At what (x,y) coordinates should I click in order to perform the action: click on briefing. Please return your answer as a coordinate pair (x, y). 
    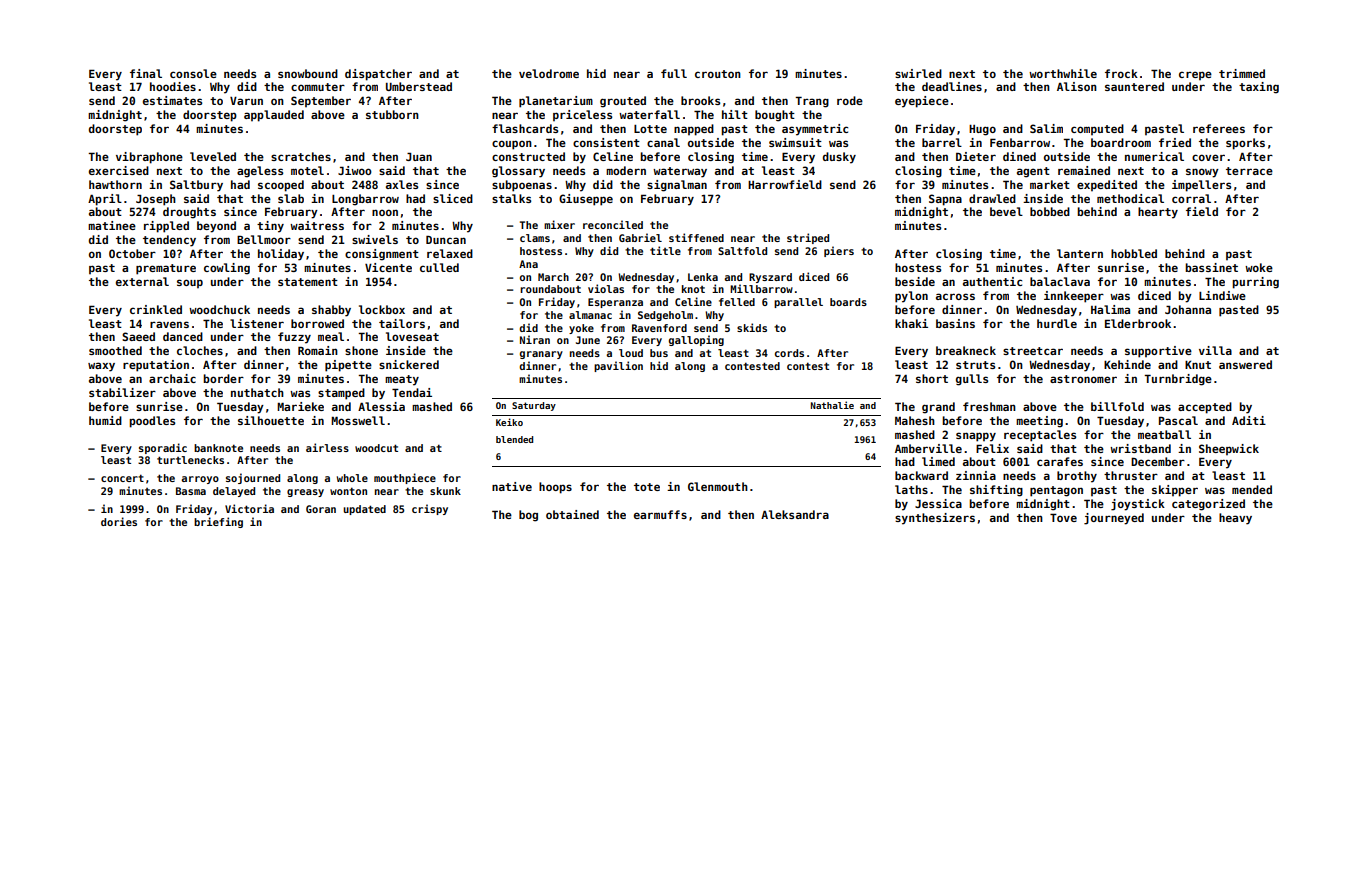
    Looking at the image, I should click on (218, 522).
